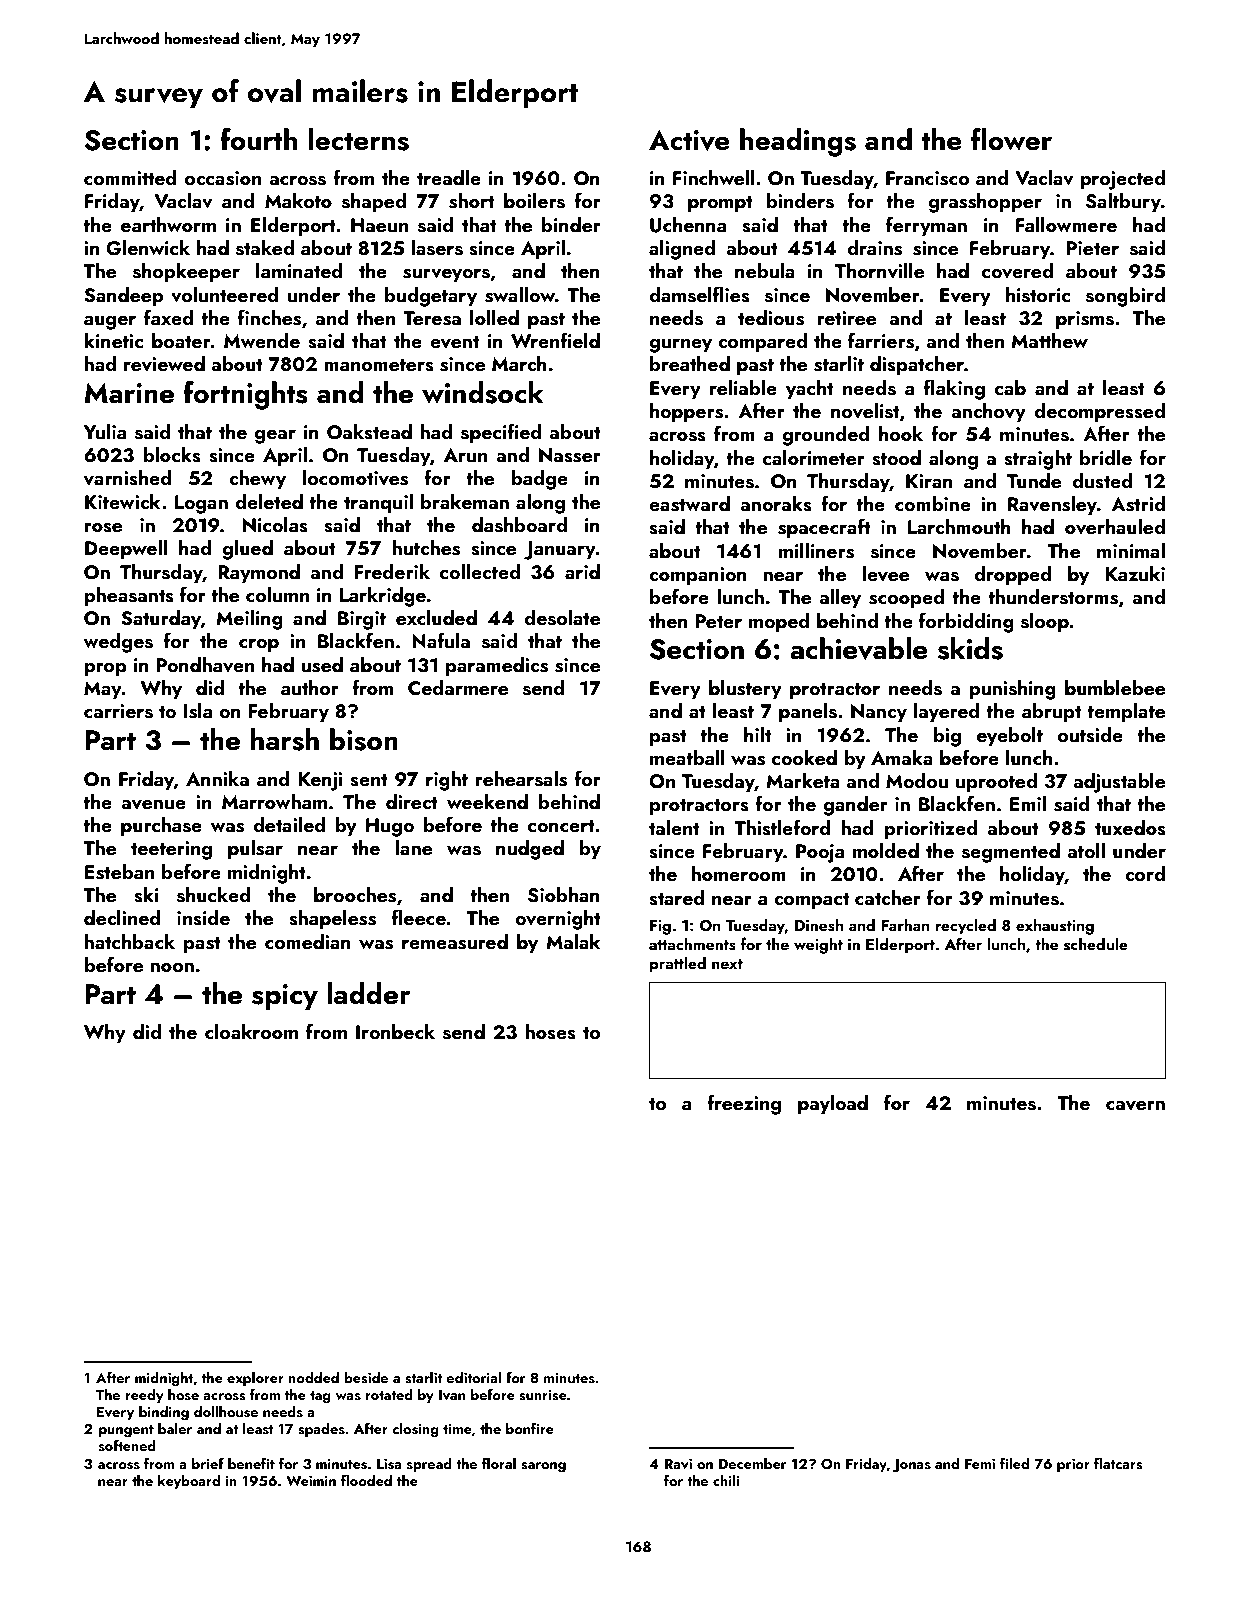 The height and width of the screenshot is (1618, 1250). What do you see at coordinates (366, 1378) in the screenshot?
I see `beside` at bounding box center [366, 1378].
